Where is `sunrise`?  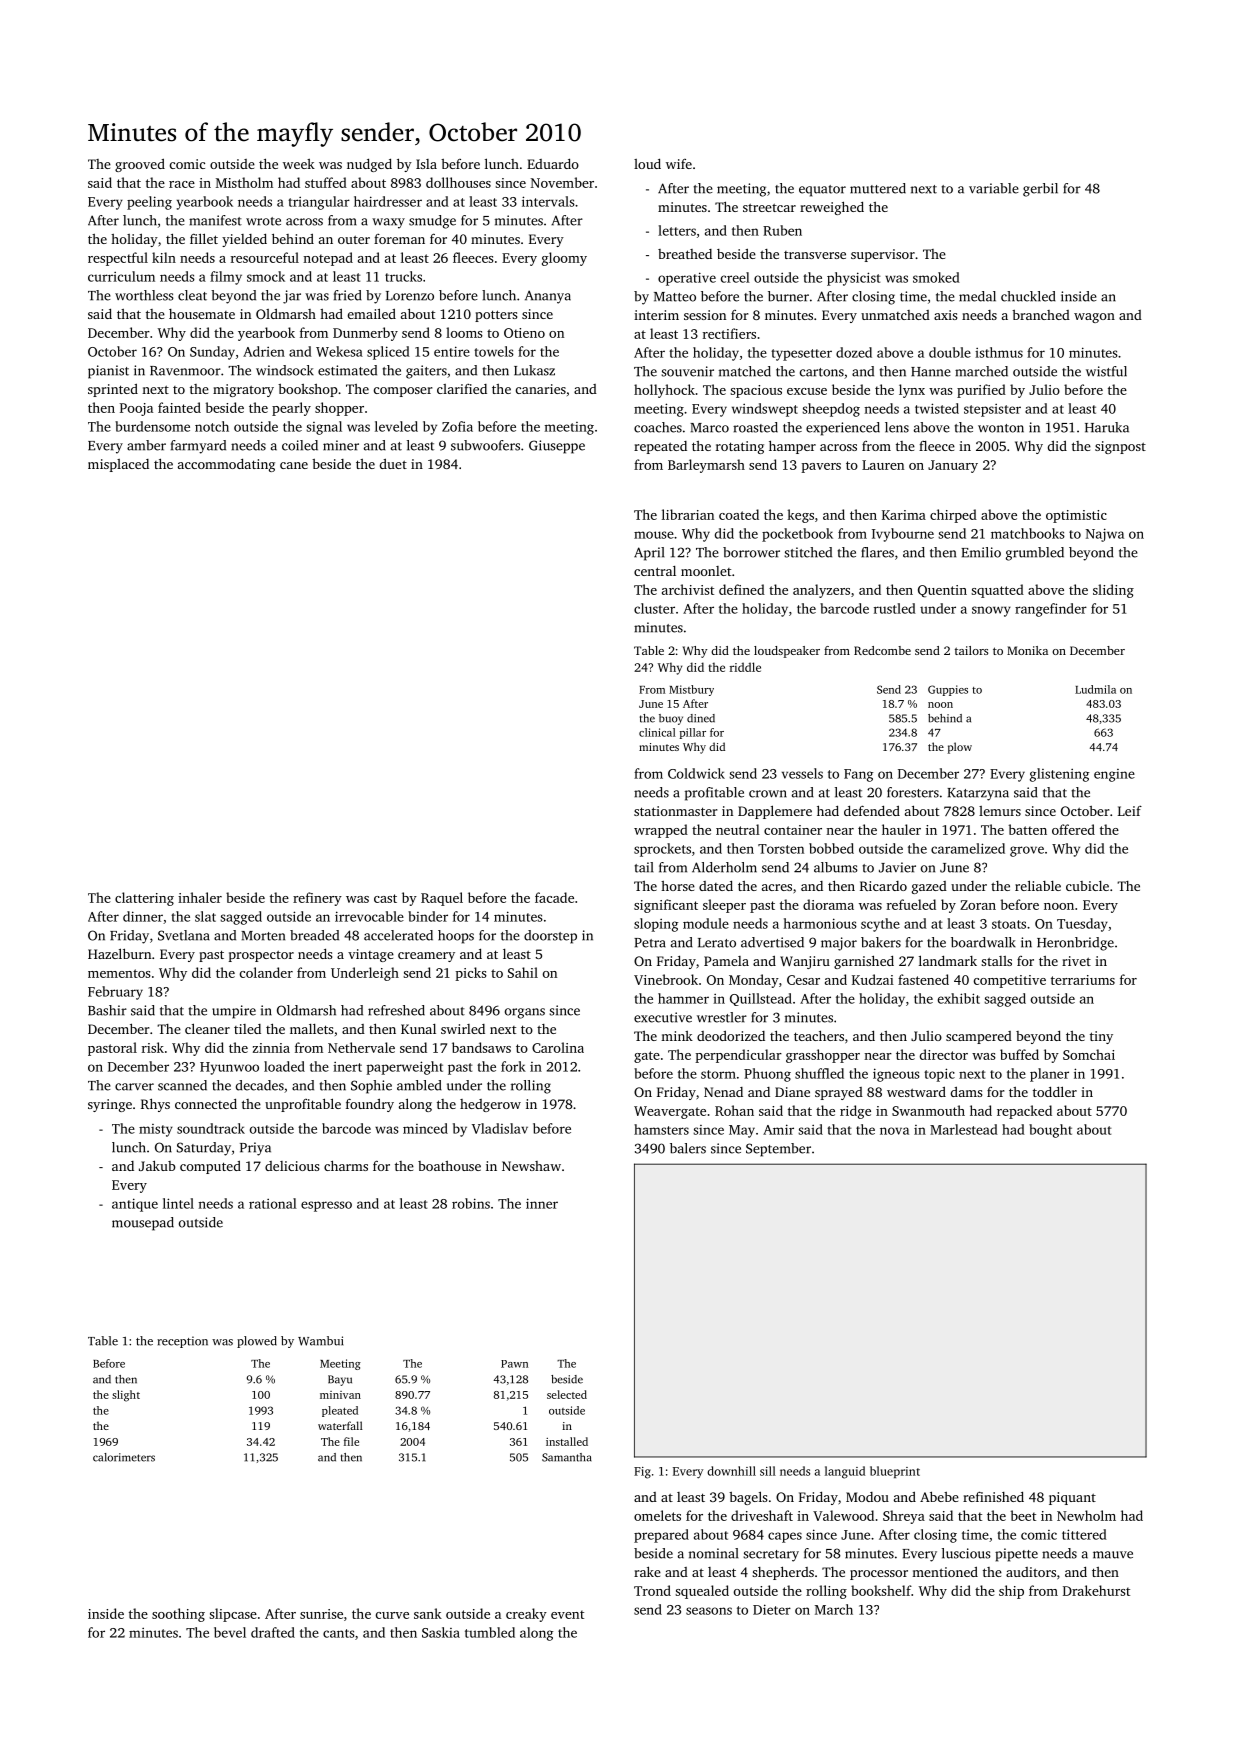 sunrise is located at coordinates (321, 1614).
